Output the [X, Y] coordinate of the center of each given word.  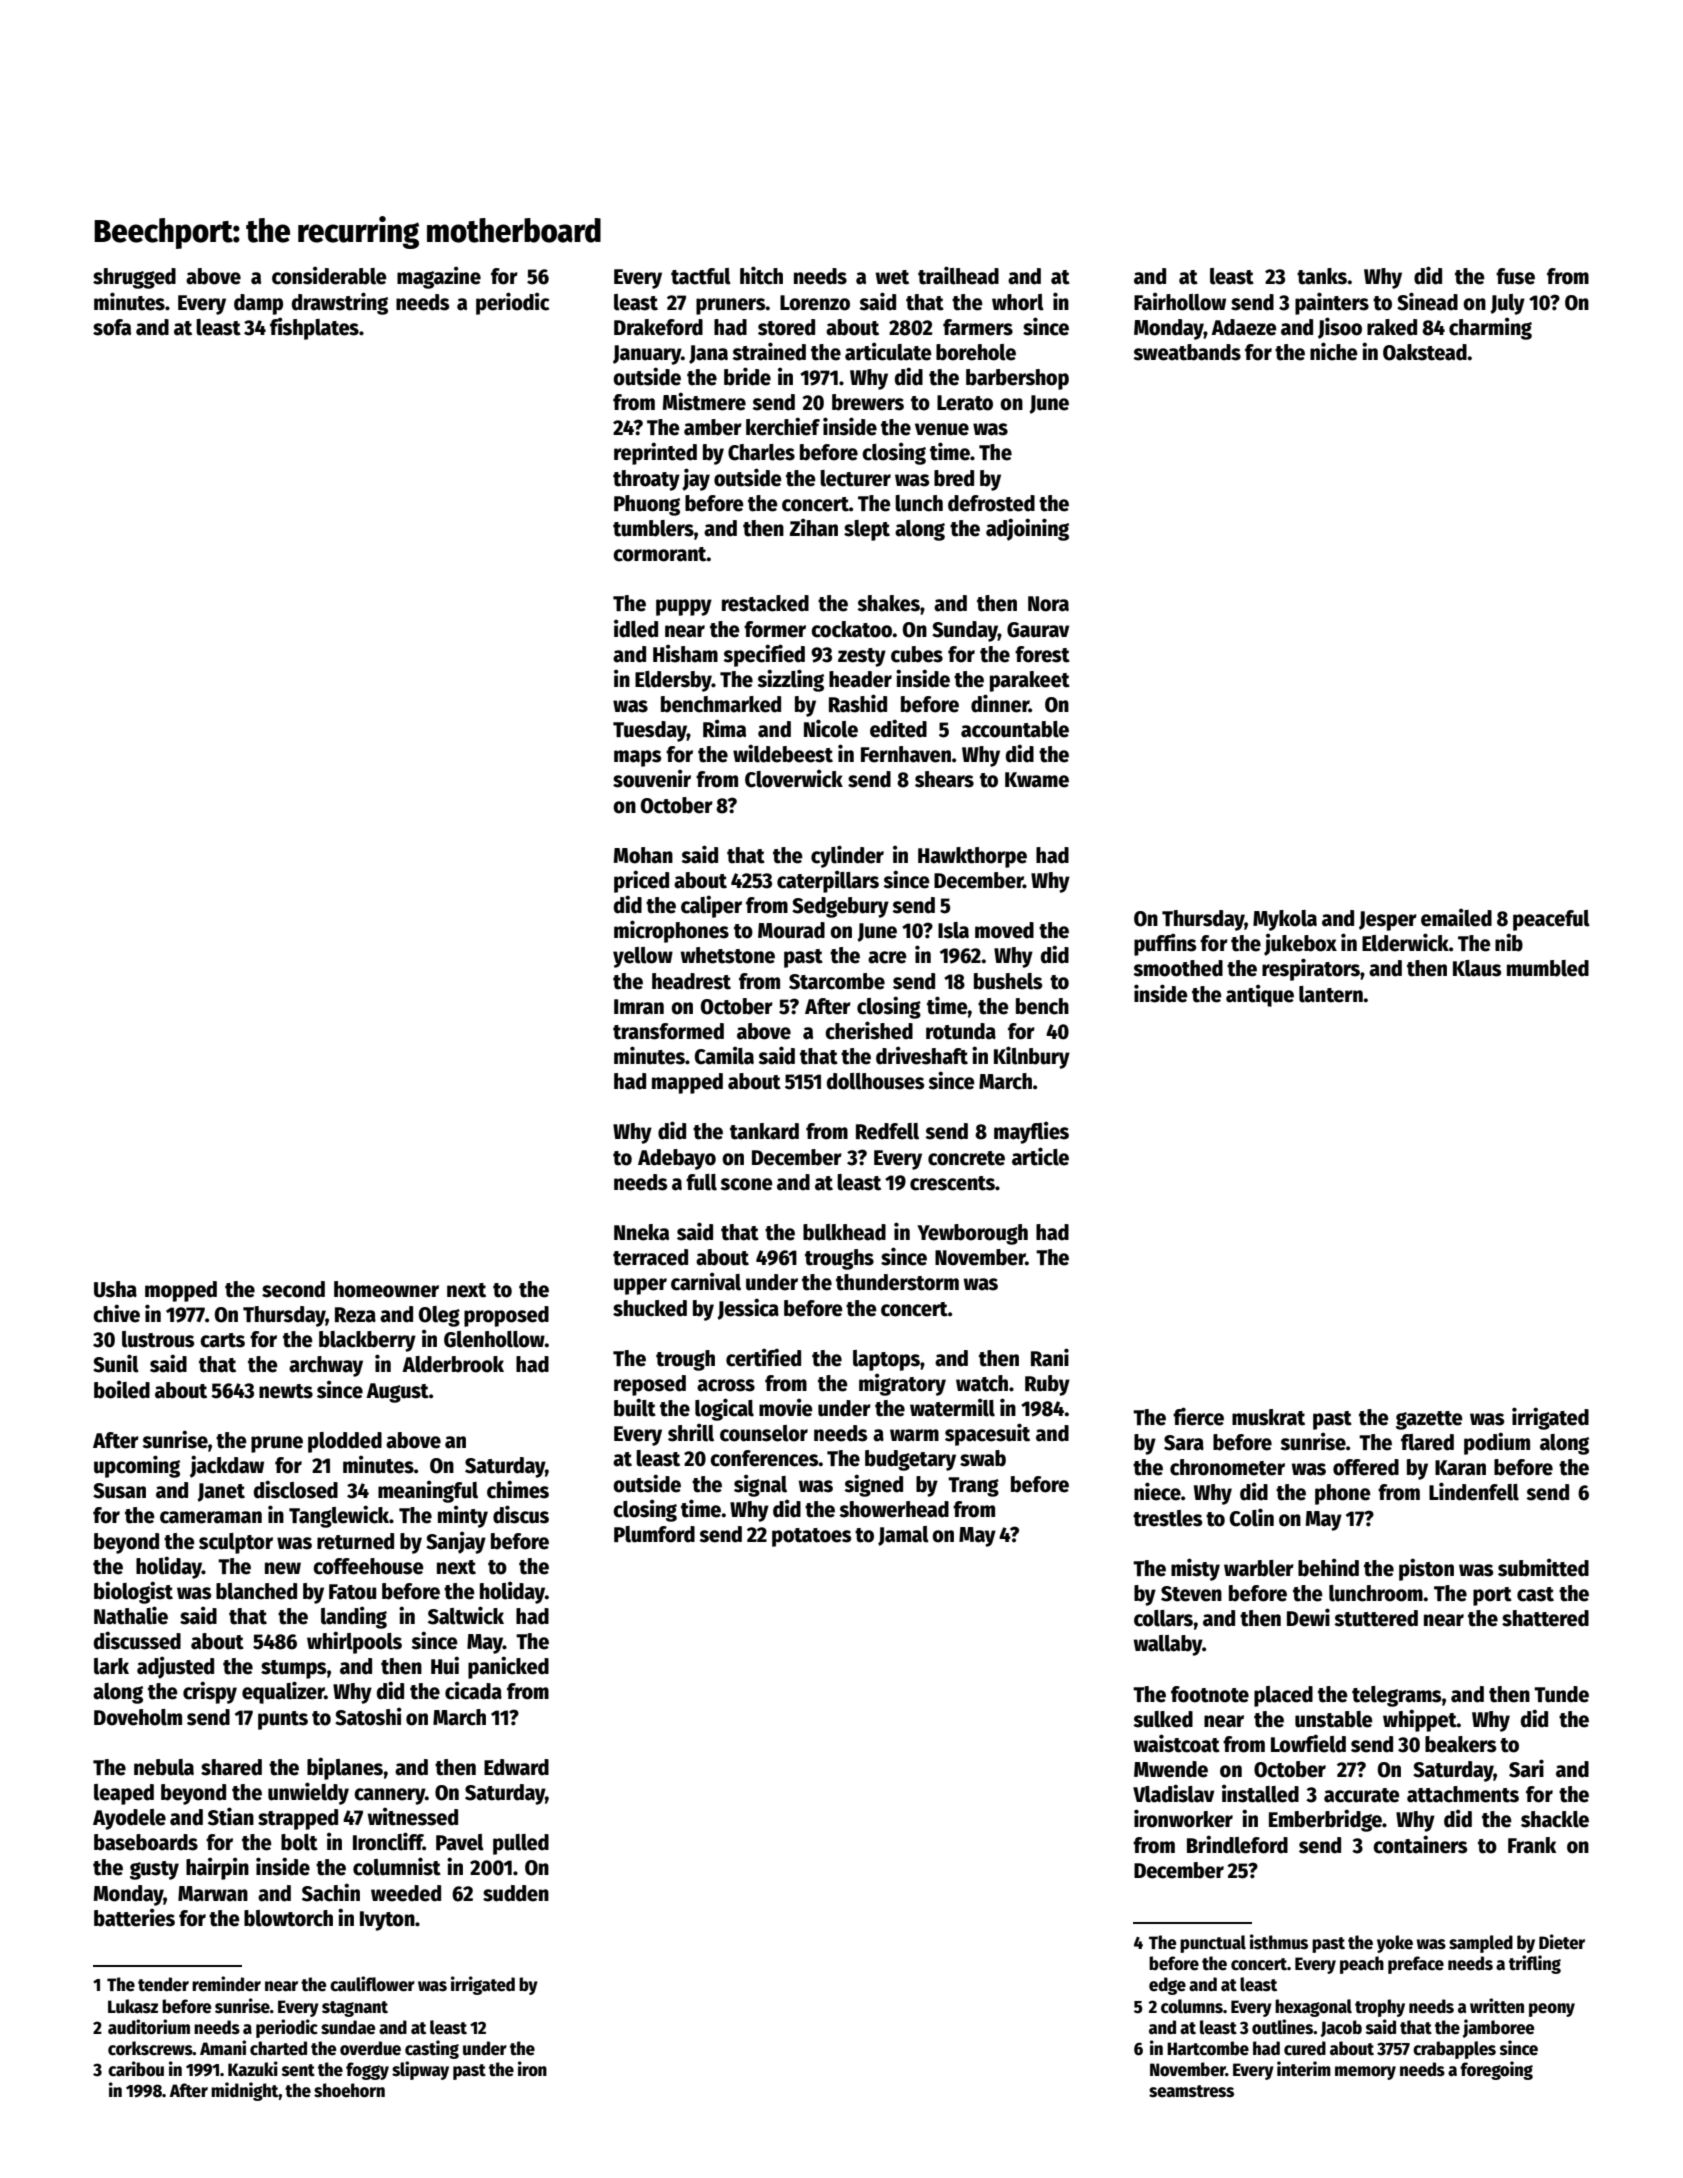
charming [1490, 328]
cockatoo [851, 629]
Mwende [1171, 1769]
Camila [724, 1055]
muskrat [1268, 1417]
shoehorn [349, 2090]
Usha [115, 1289]
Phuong [647, 505]
